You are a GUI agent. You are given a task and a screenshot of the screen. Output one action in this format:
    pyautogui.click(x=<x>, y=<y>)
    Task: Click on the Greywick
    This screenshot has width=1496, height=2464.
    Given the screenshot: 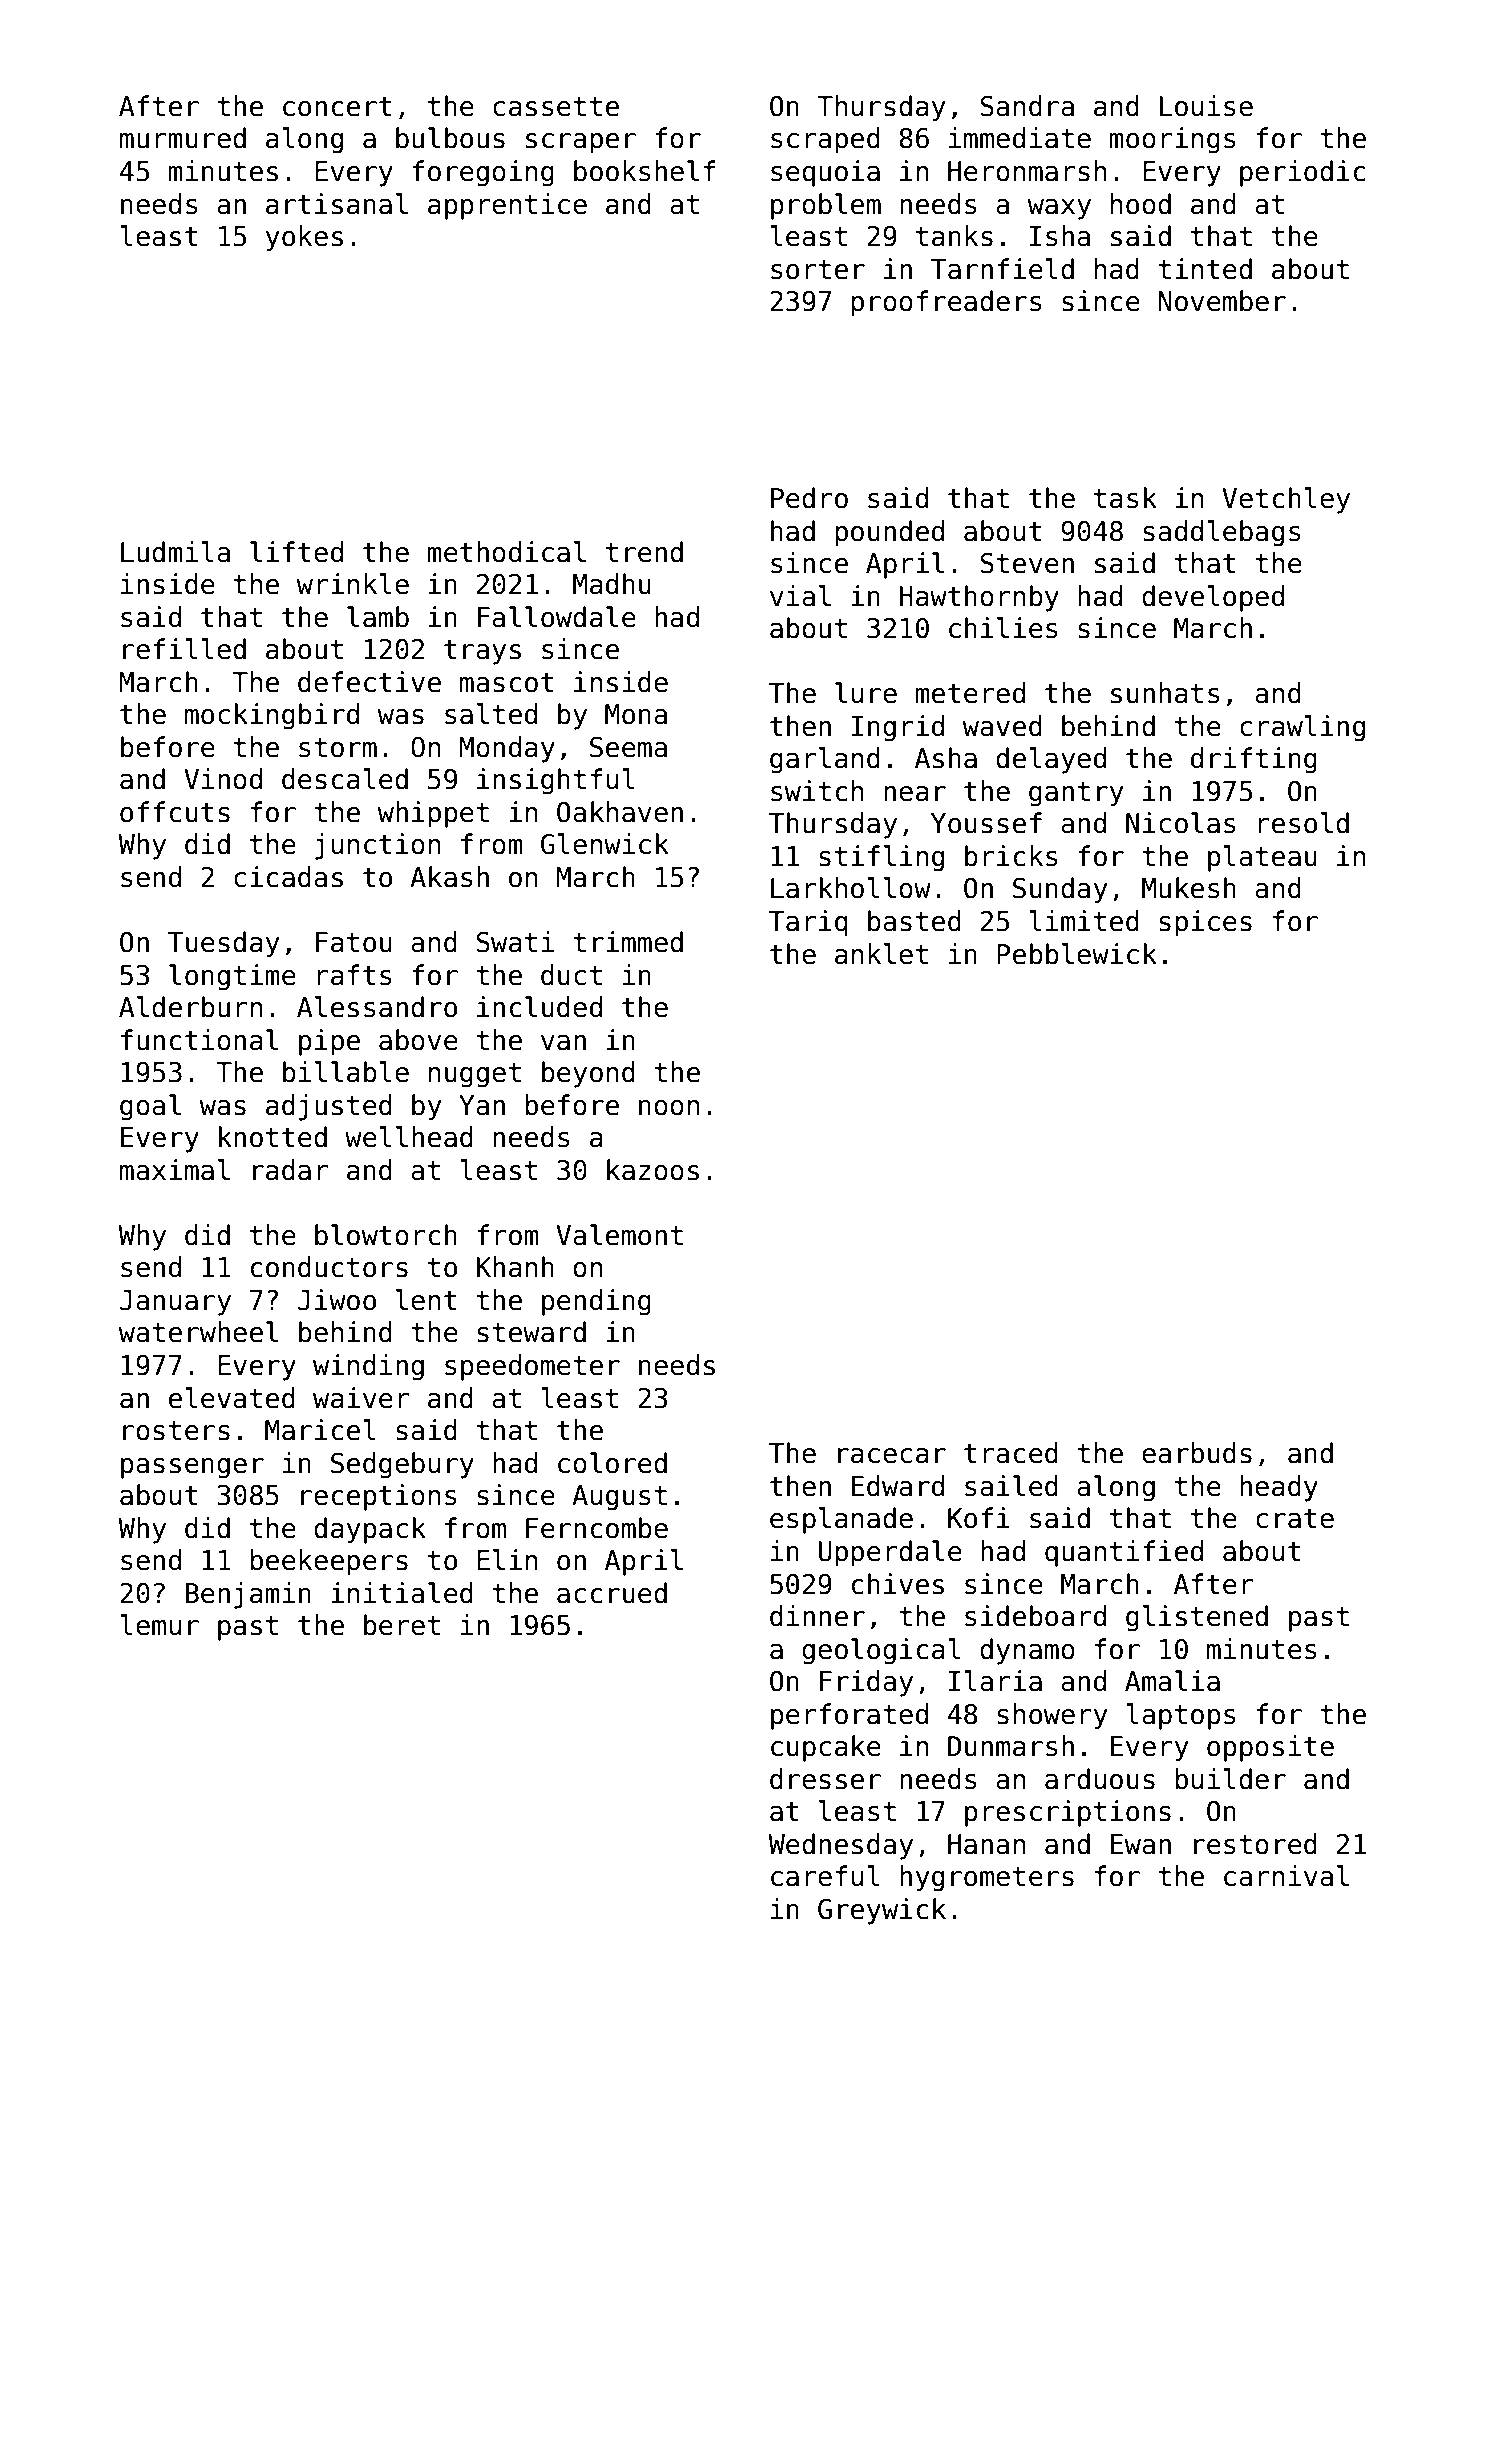 What is the action you would take?
    pyautogui.click(x=882, y=1911)
